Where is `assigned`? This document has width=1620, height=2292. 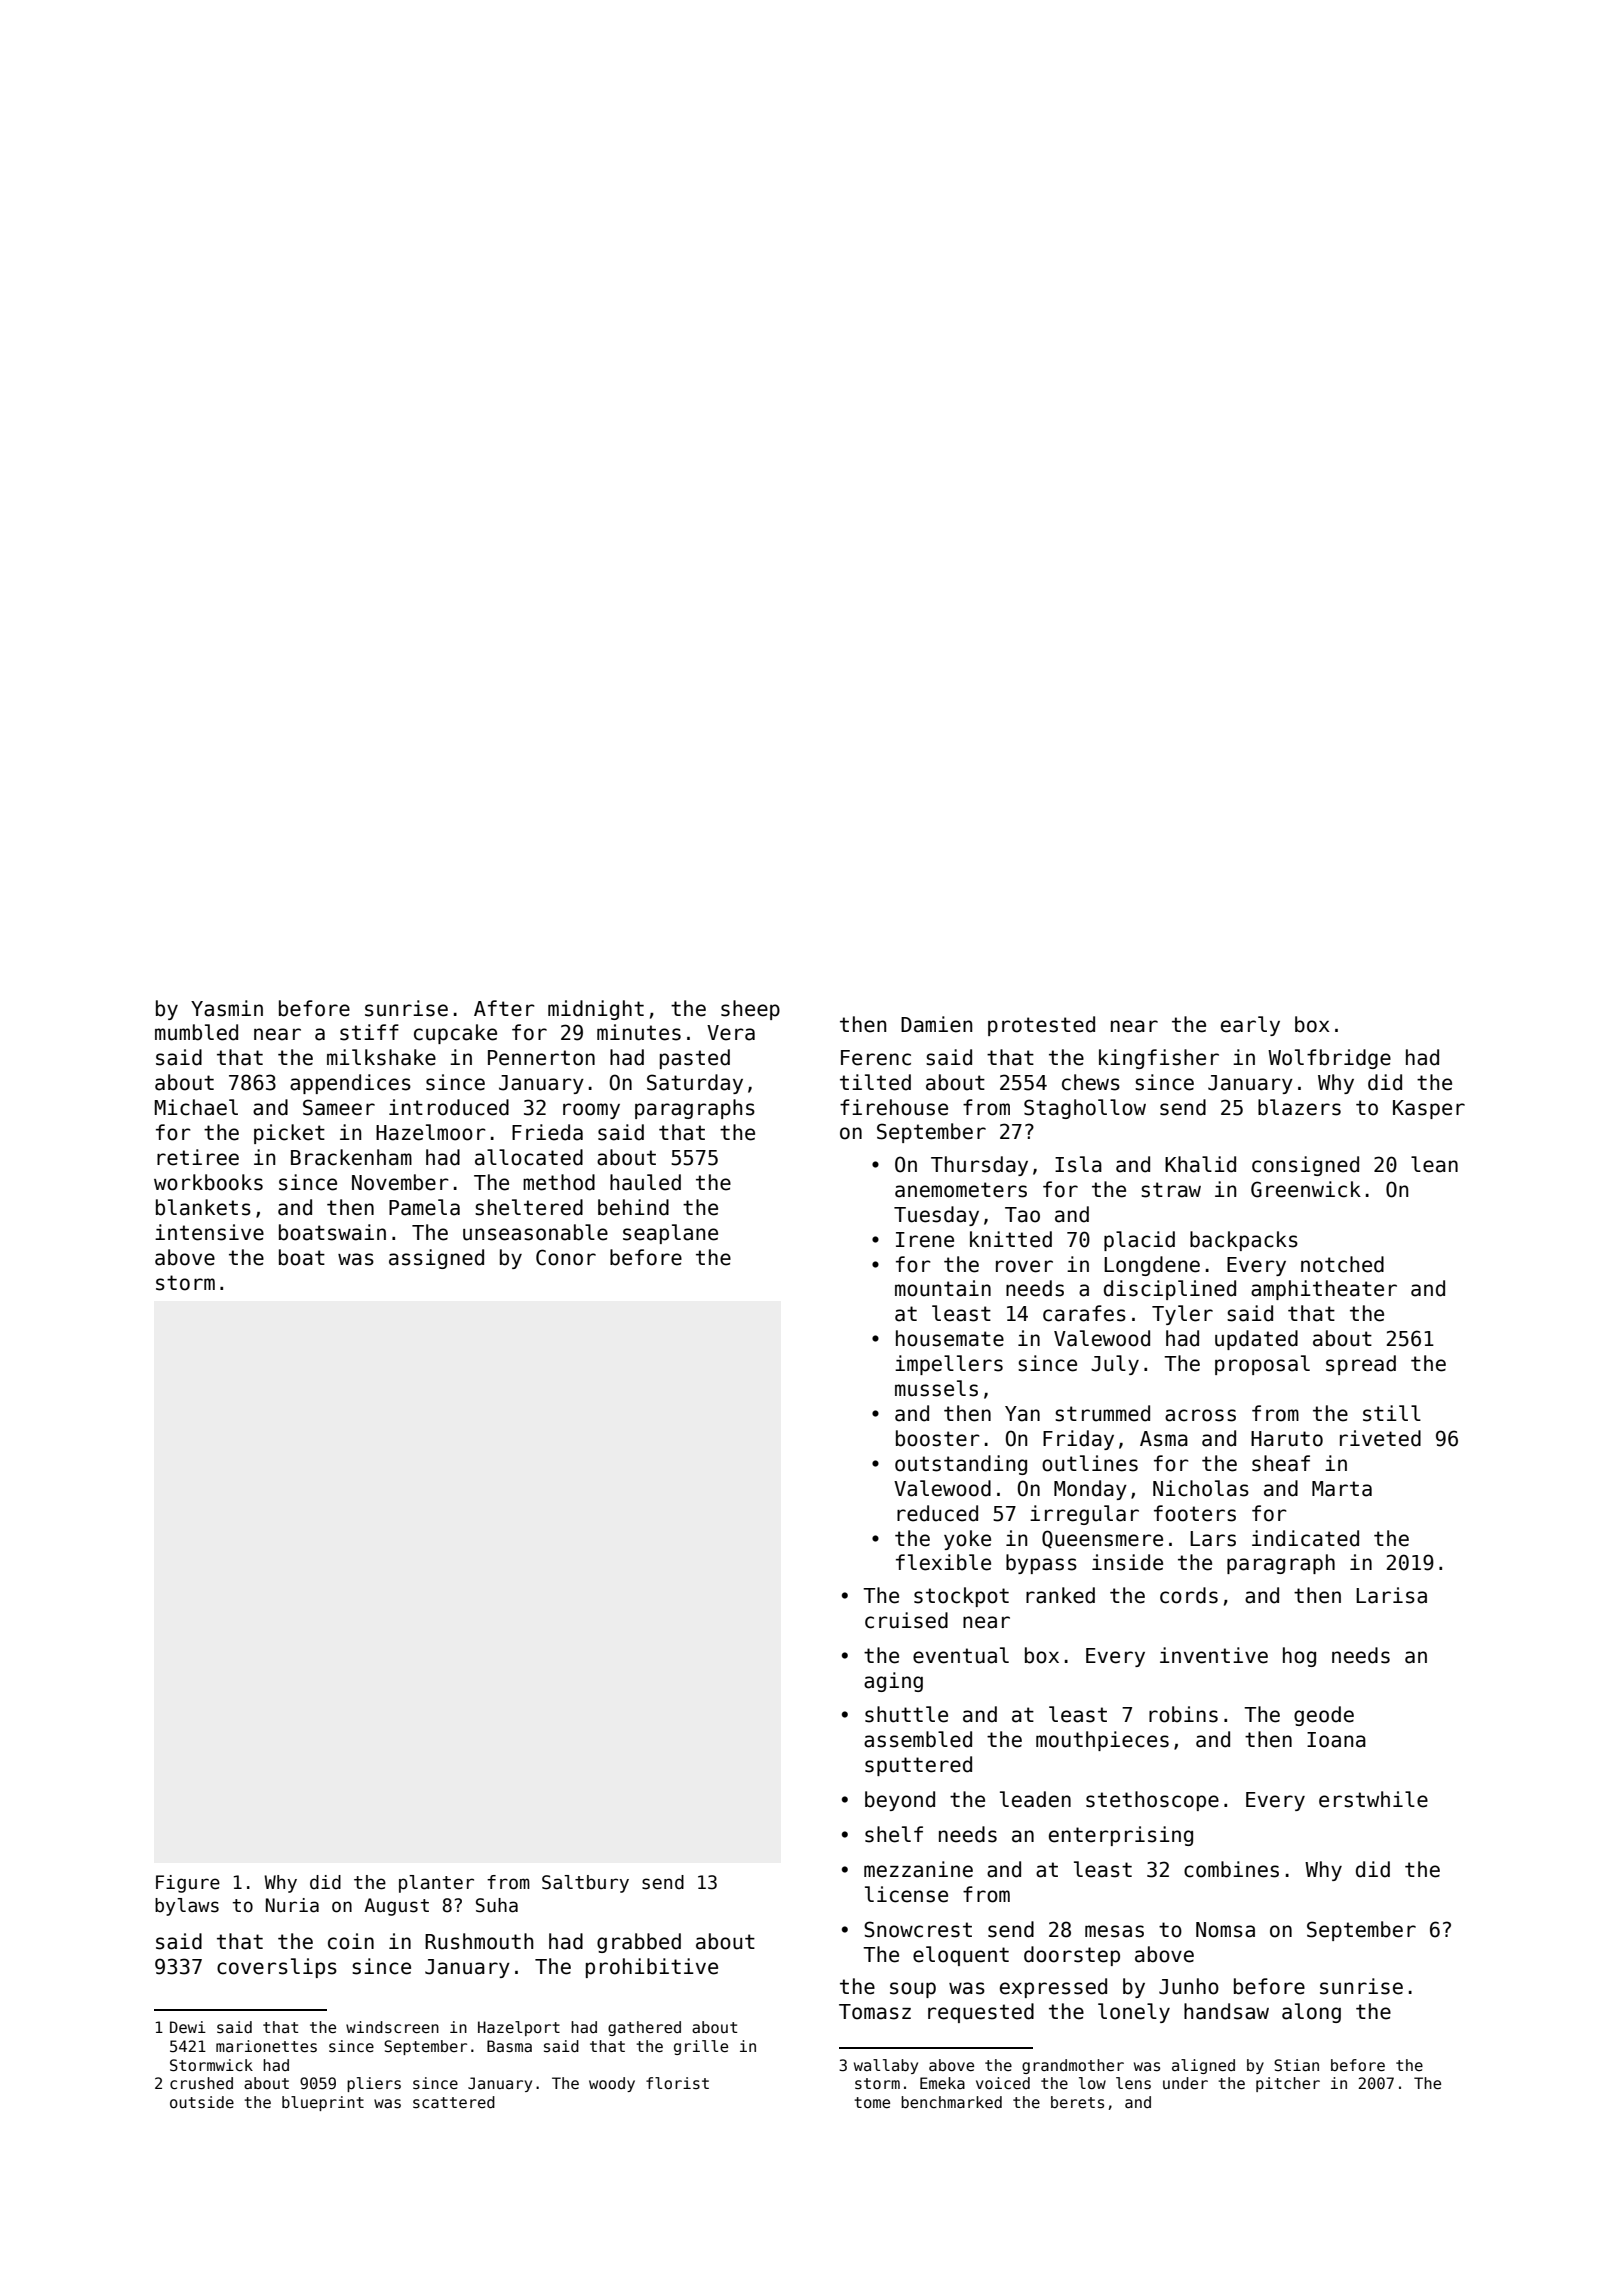 assigned is located at coordinates (436, 1259).
